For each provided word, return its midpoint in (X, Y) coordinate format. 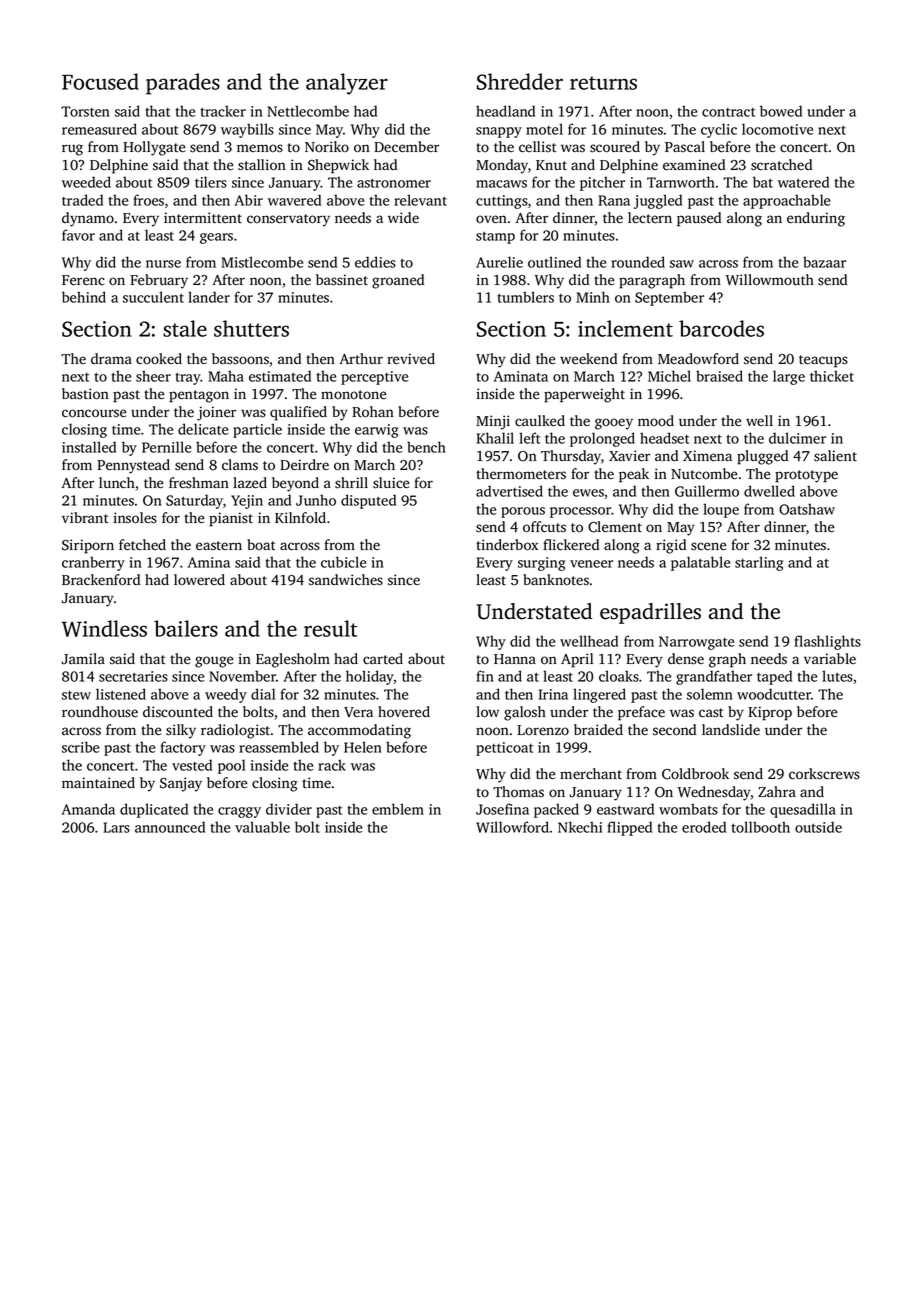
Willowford (512, 827)
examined (694, 164)
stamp (495, 237)
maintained (98, 782)
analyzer (347, 84)
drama (111, 358)
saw (682, 264)
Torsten (85, 111)
